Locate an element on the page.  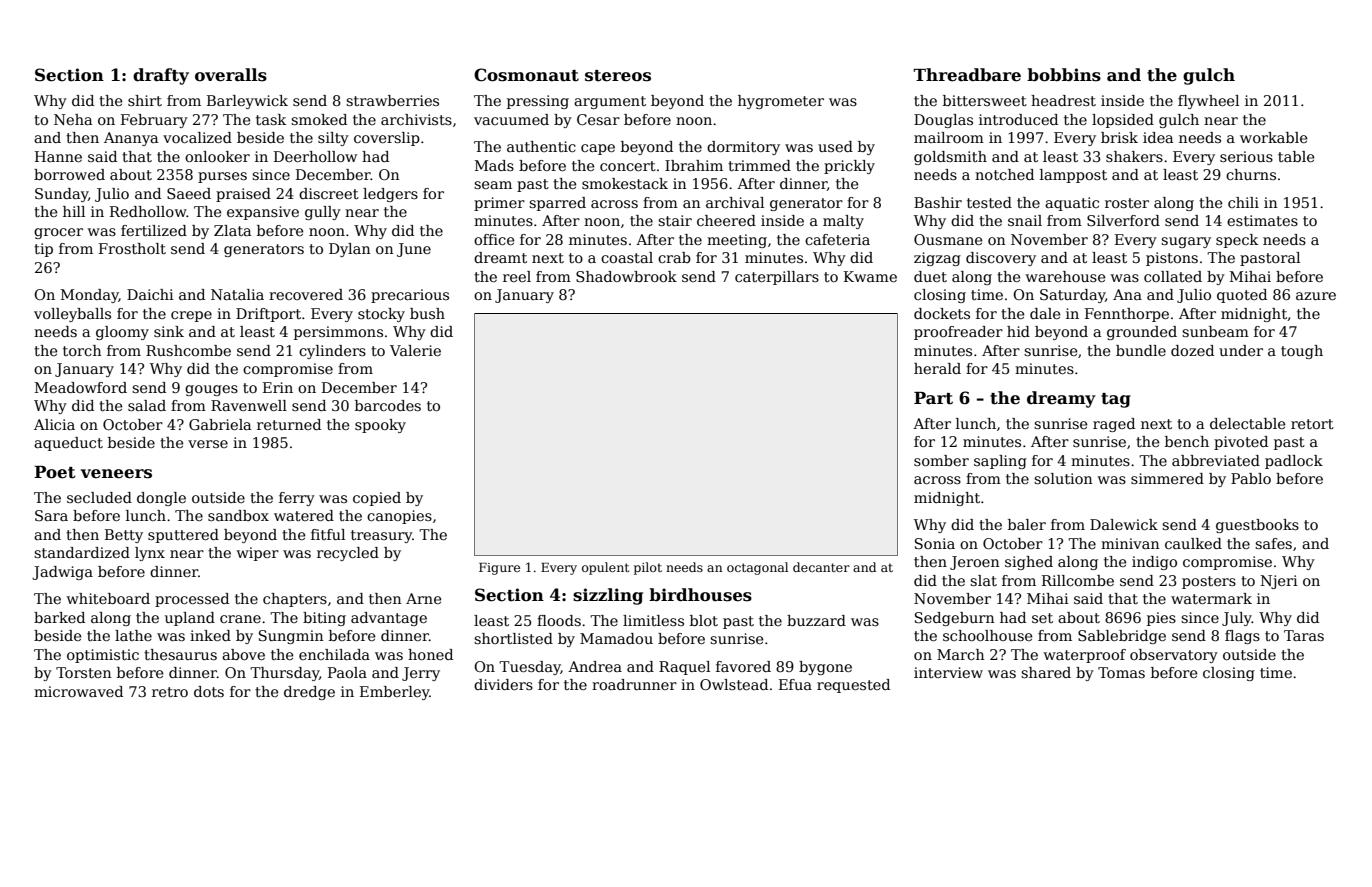
February is located at coordinates (154, 121).
